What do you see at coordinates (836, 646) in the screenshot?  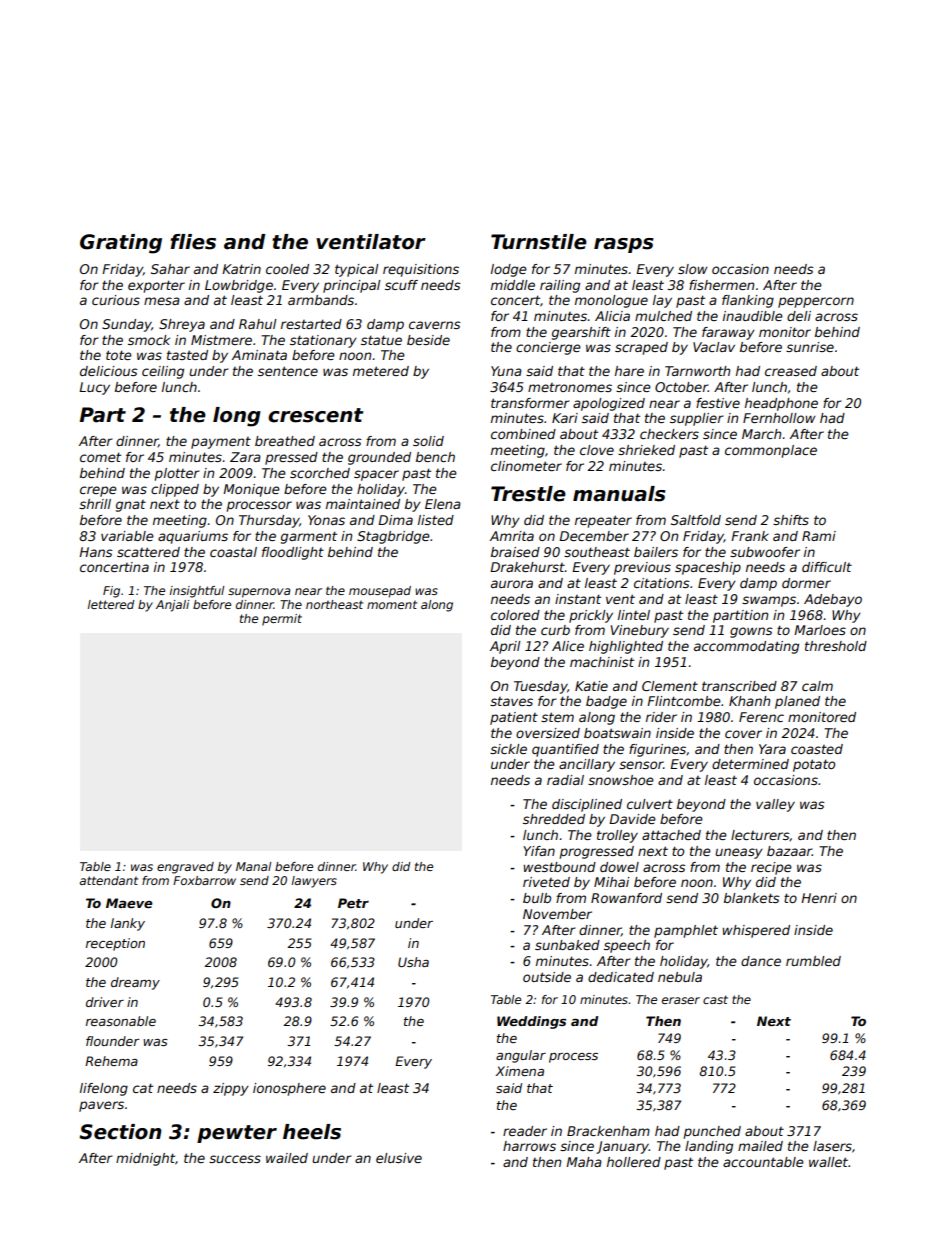 I see `threshold` at bounding box center [836, 646].
